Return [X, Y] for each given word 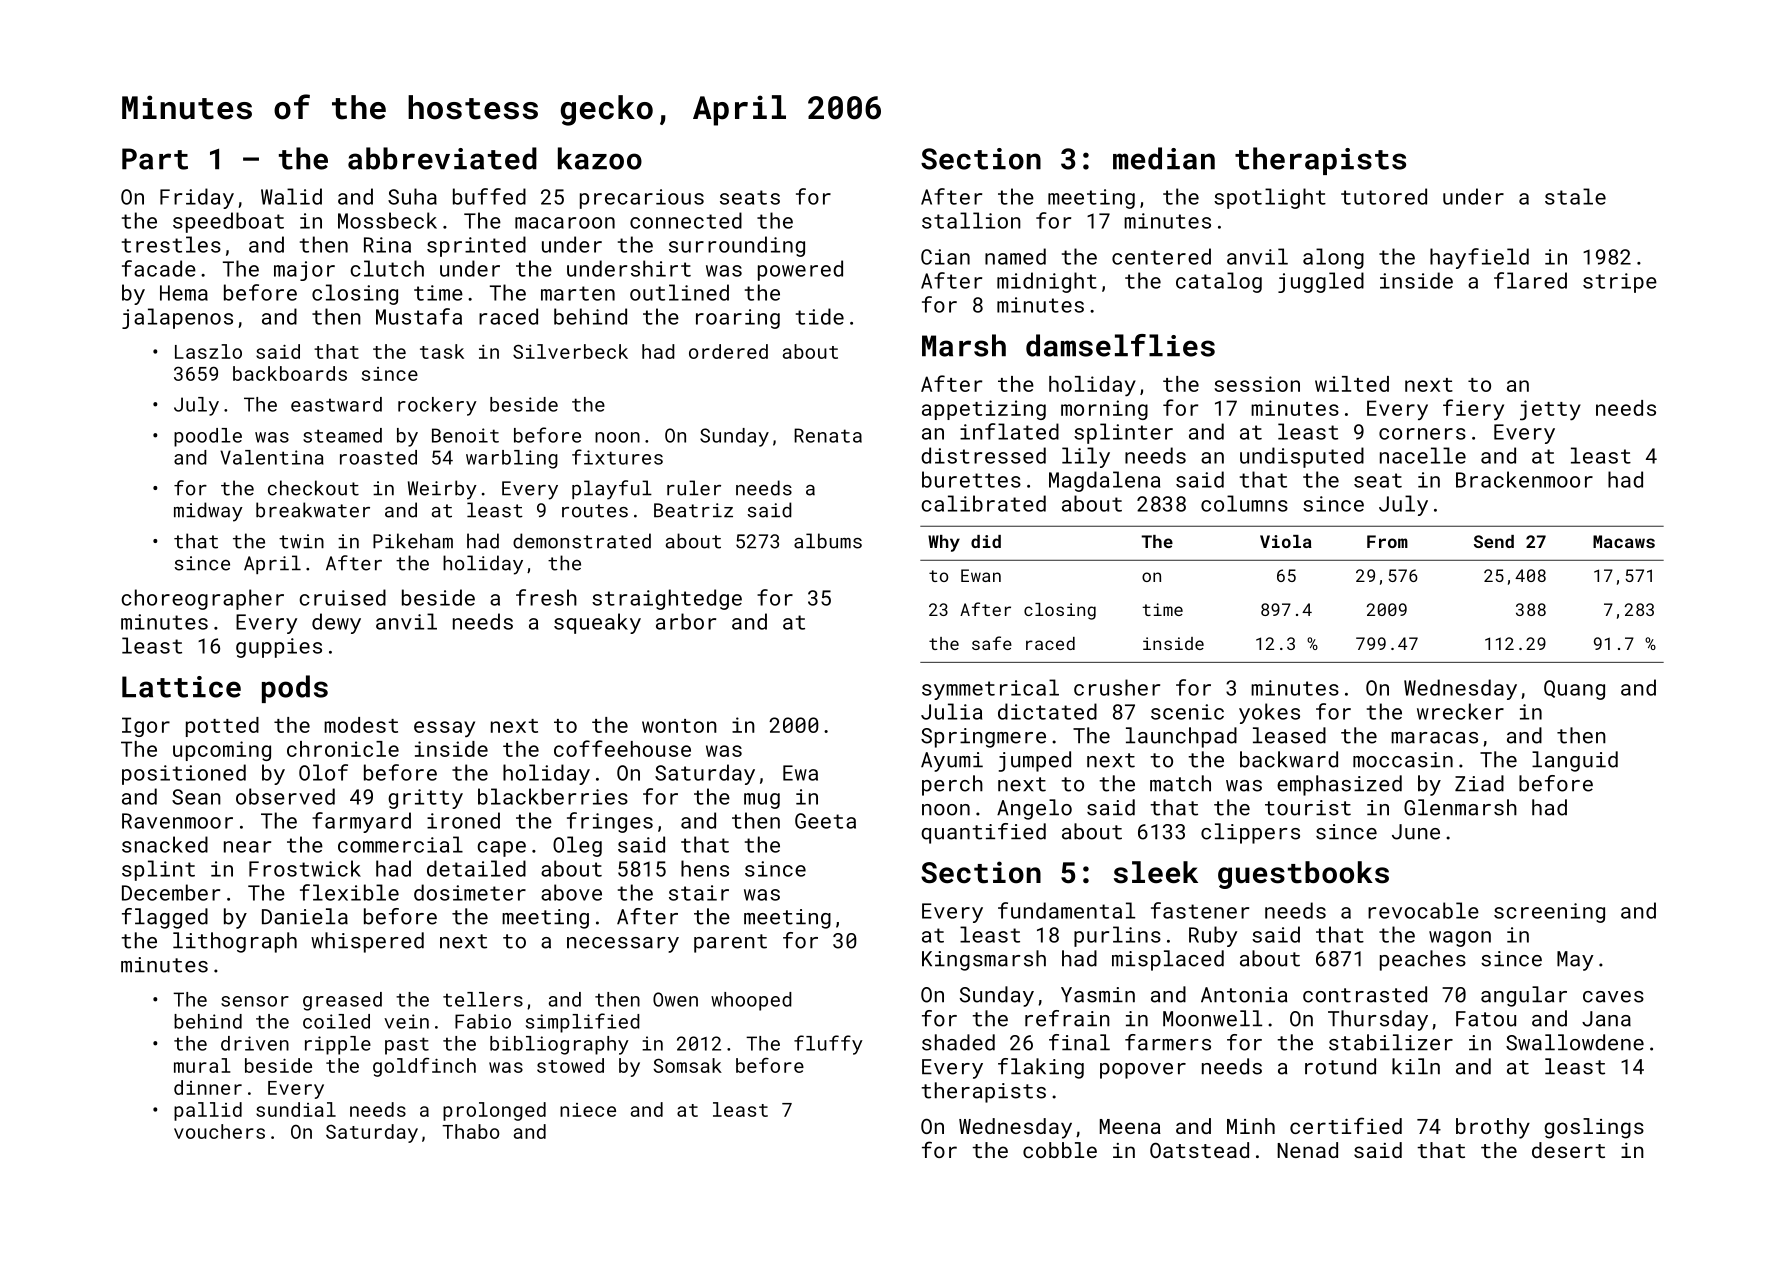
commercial [400, 844]
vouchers [219, 1131]
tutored [1384, 196]
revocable [1423, 910]
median [1164, 158]
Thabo [471, 1131]
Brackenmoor [1524, 479]
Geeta [825, 821]
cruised [343, 597]
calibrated [984, 503]
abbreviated [442, 158]
